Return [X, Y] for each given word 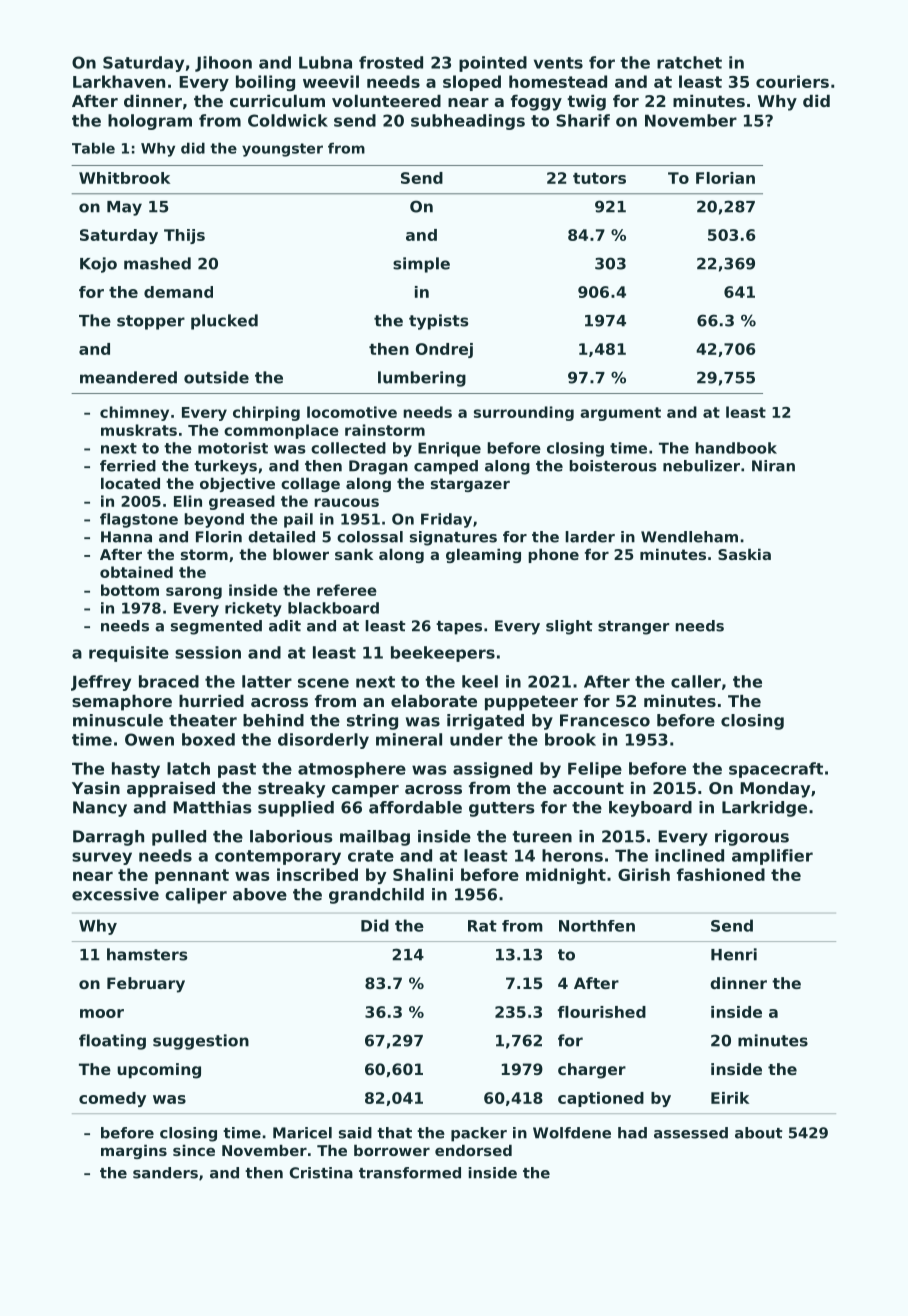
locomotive [352, 412]
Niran [773, 466]
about [758, 1133]
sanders [165, 1173]
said [355, 1133]
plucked [224, 322]
